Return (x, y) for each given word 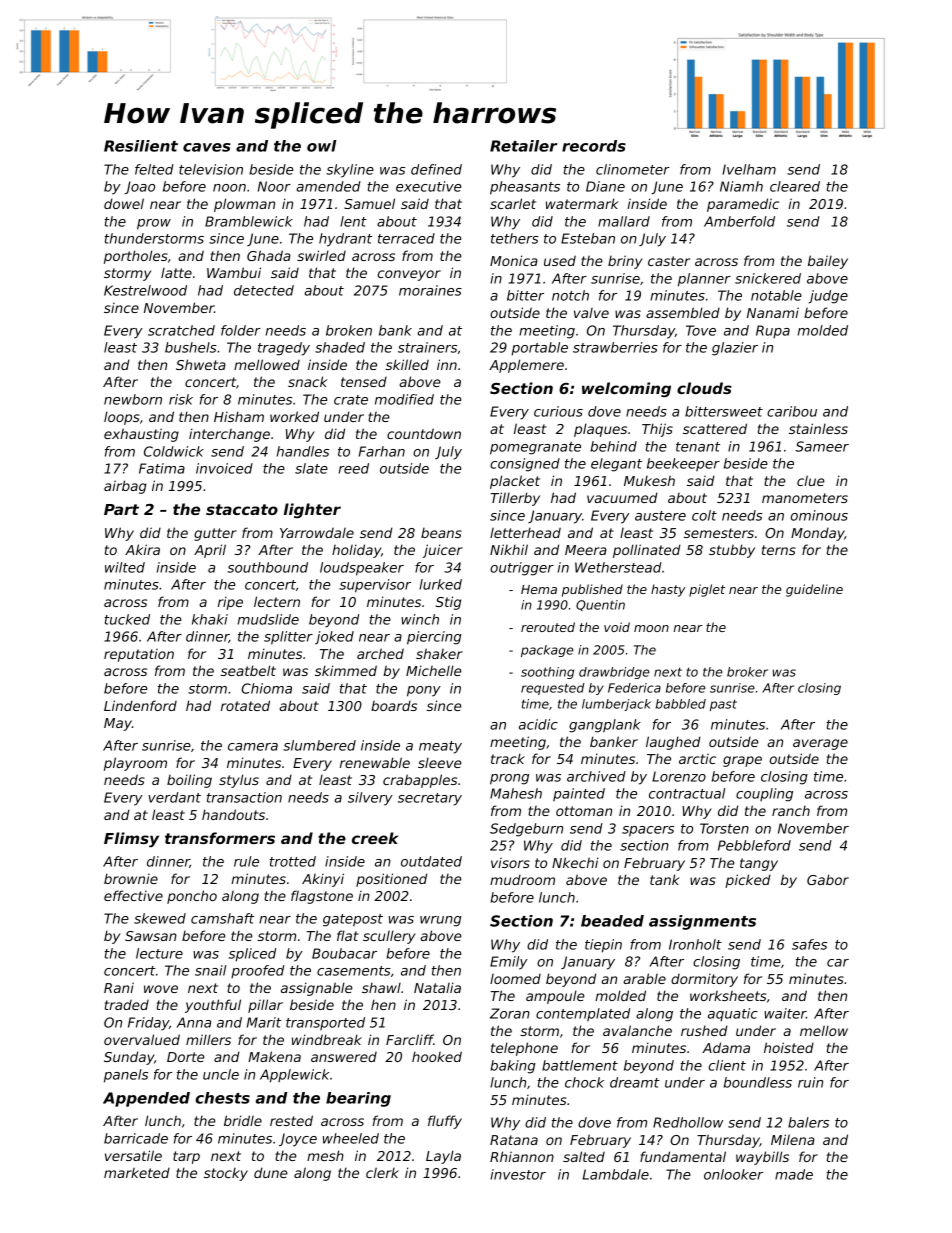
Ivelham (749, 169)
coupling (764, 795)
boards (394, 706)
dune (270, 1172)
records (594, 146)
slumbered (319, 745)
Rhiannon (522, 1156)
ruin (810, 1082)
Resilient (141, 146)
